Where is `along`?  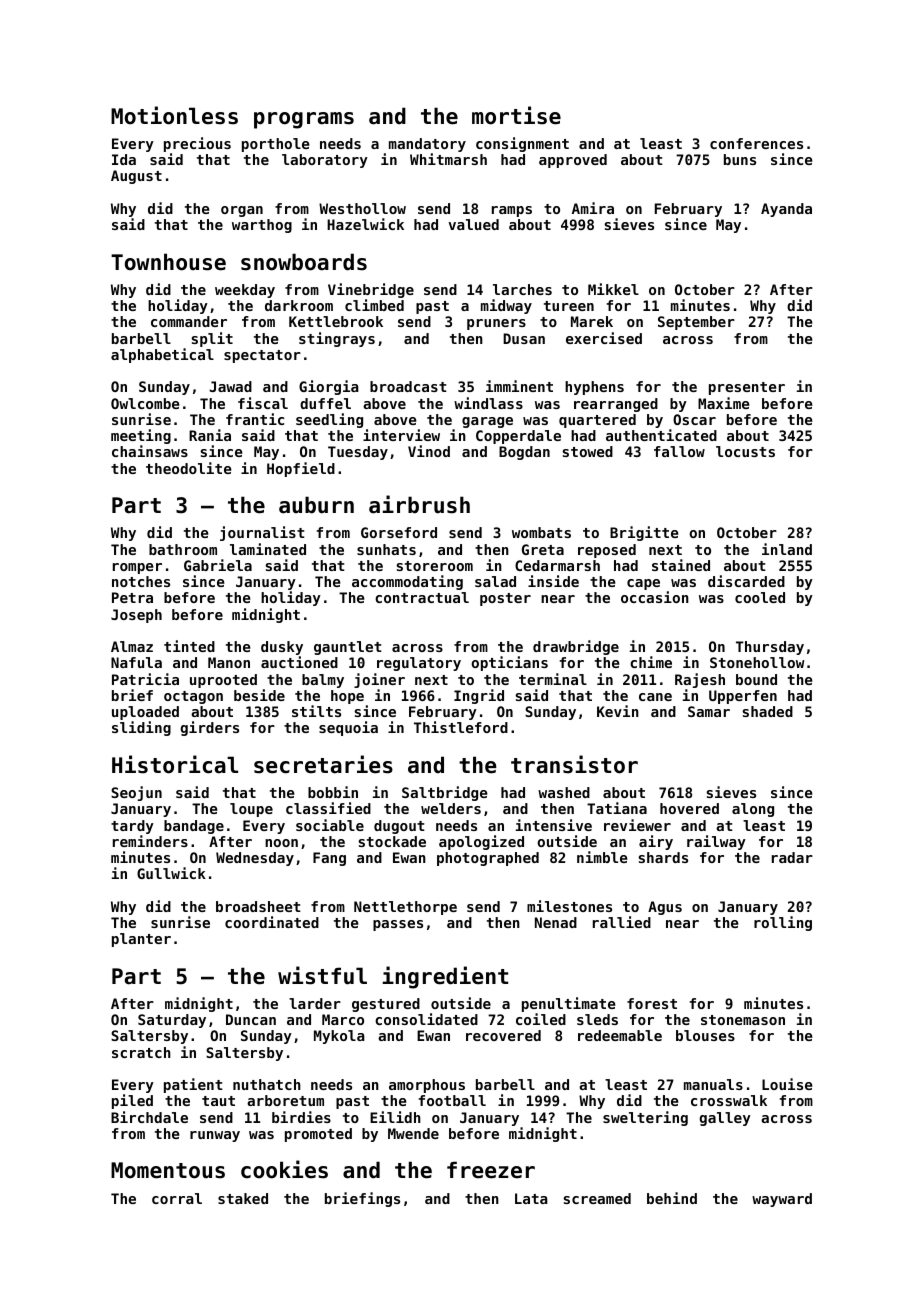 along is located at coordinates (753, 810).
